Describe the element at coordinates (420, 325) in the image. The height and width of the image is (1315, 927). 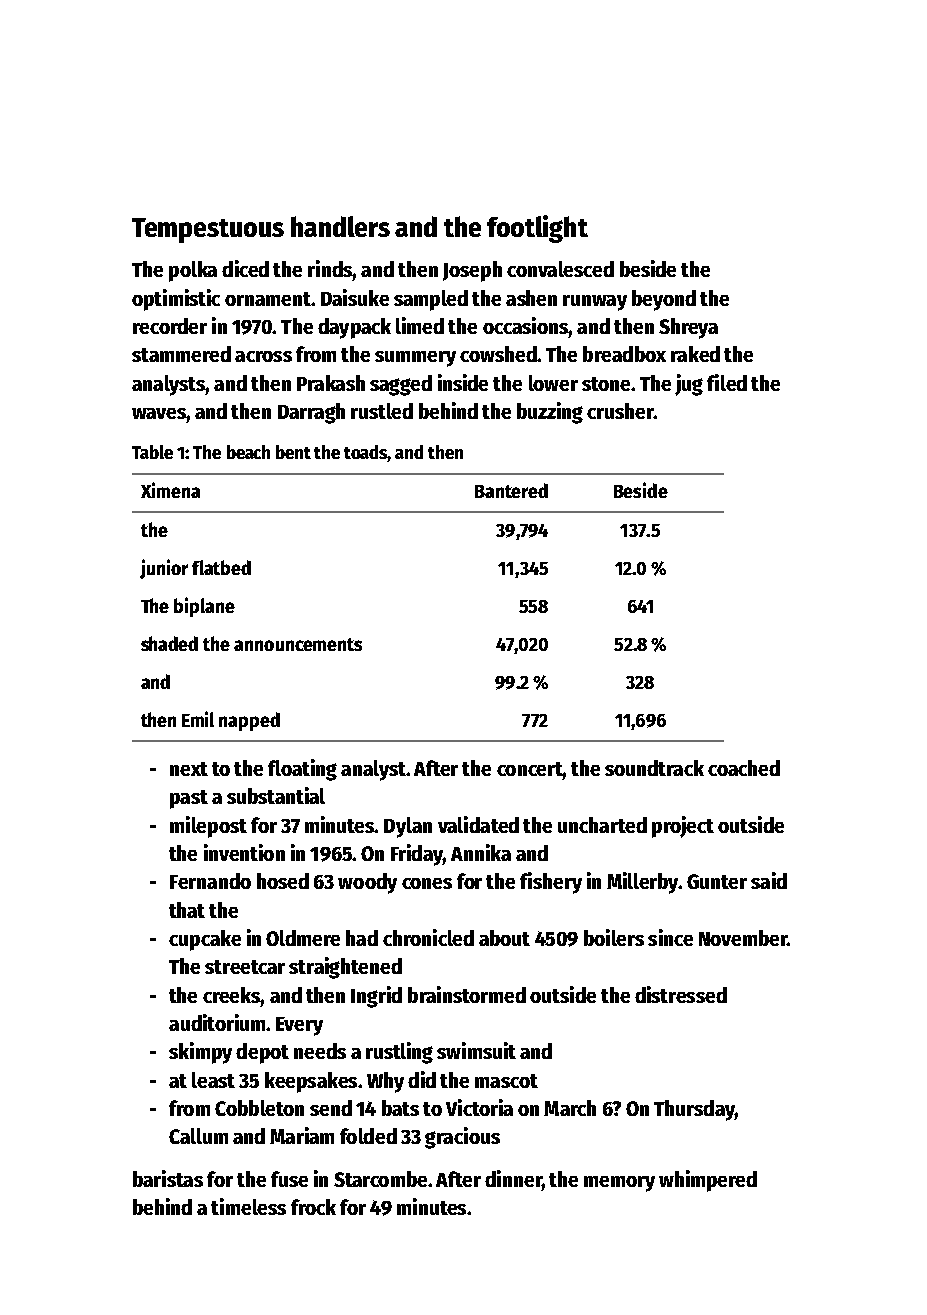
I see `limed` at that location.
